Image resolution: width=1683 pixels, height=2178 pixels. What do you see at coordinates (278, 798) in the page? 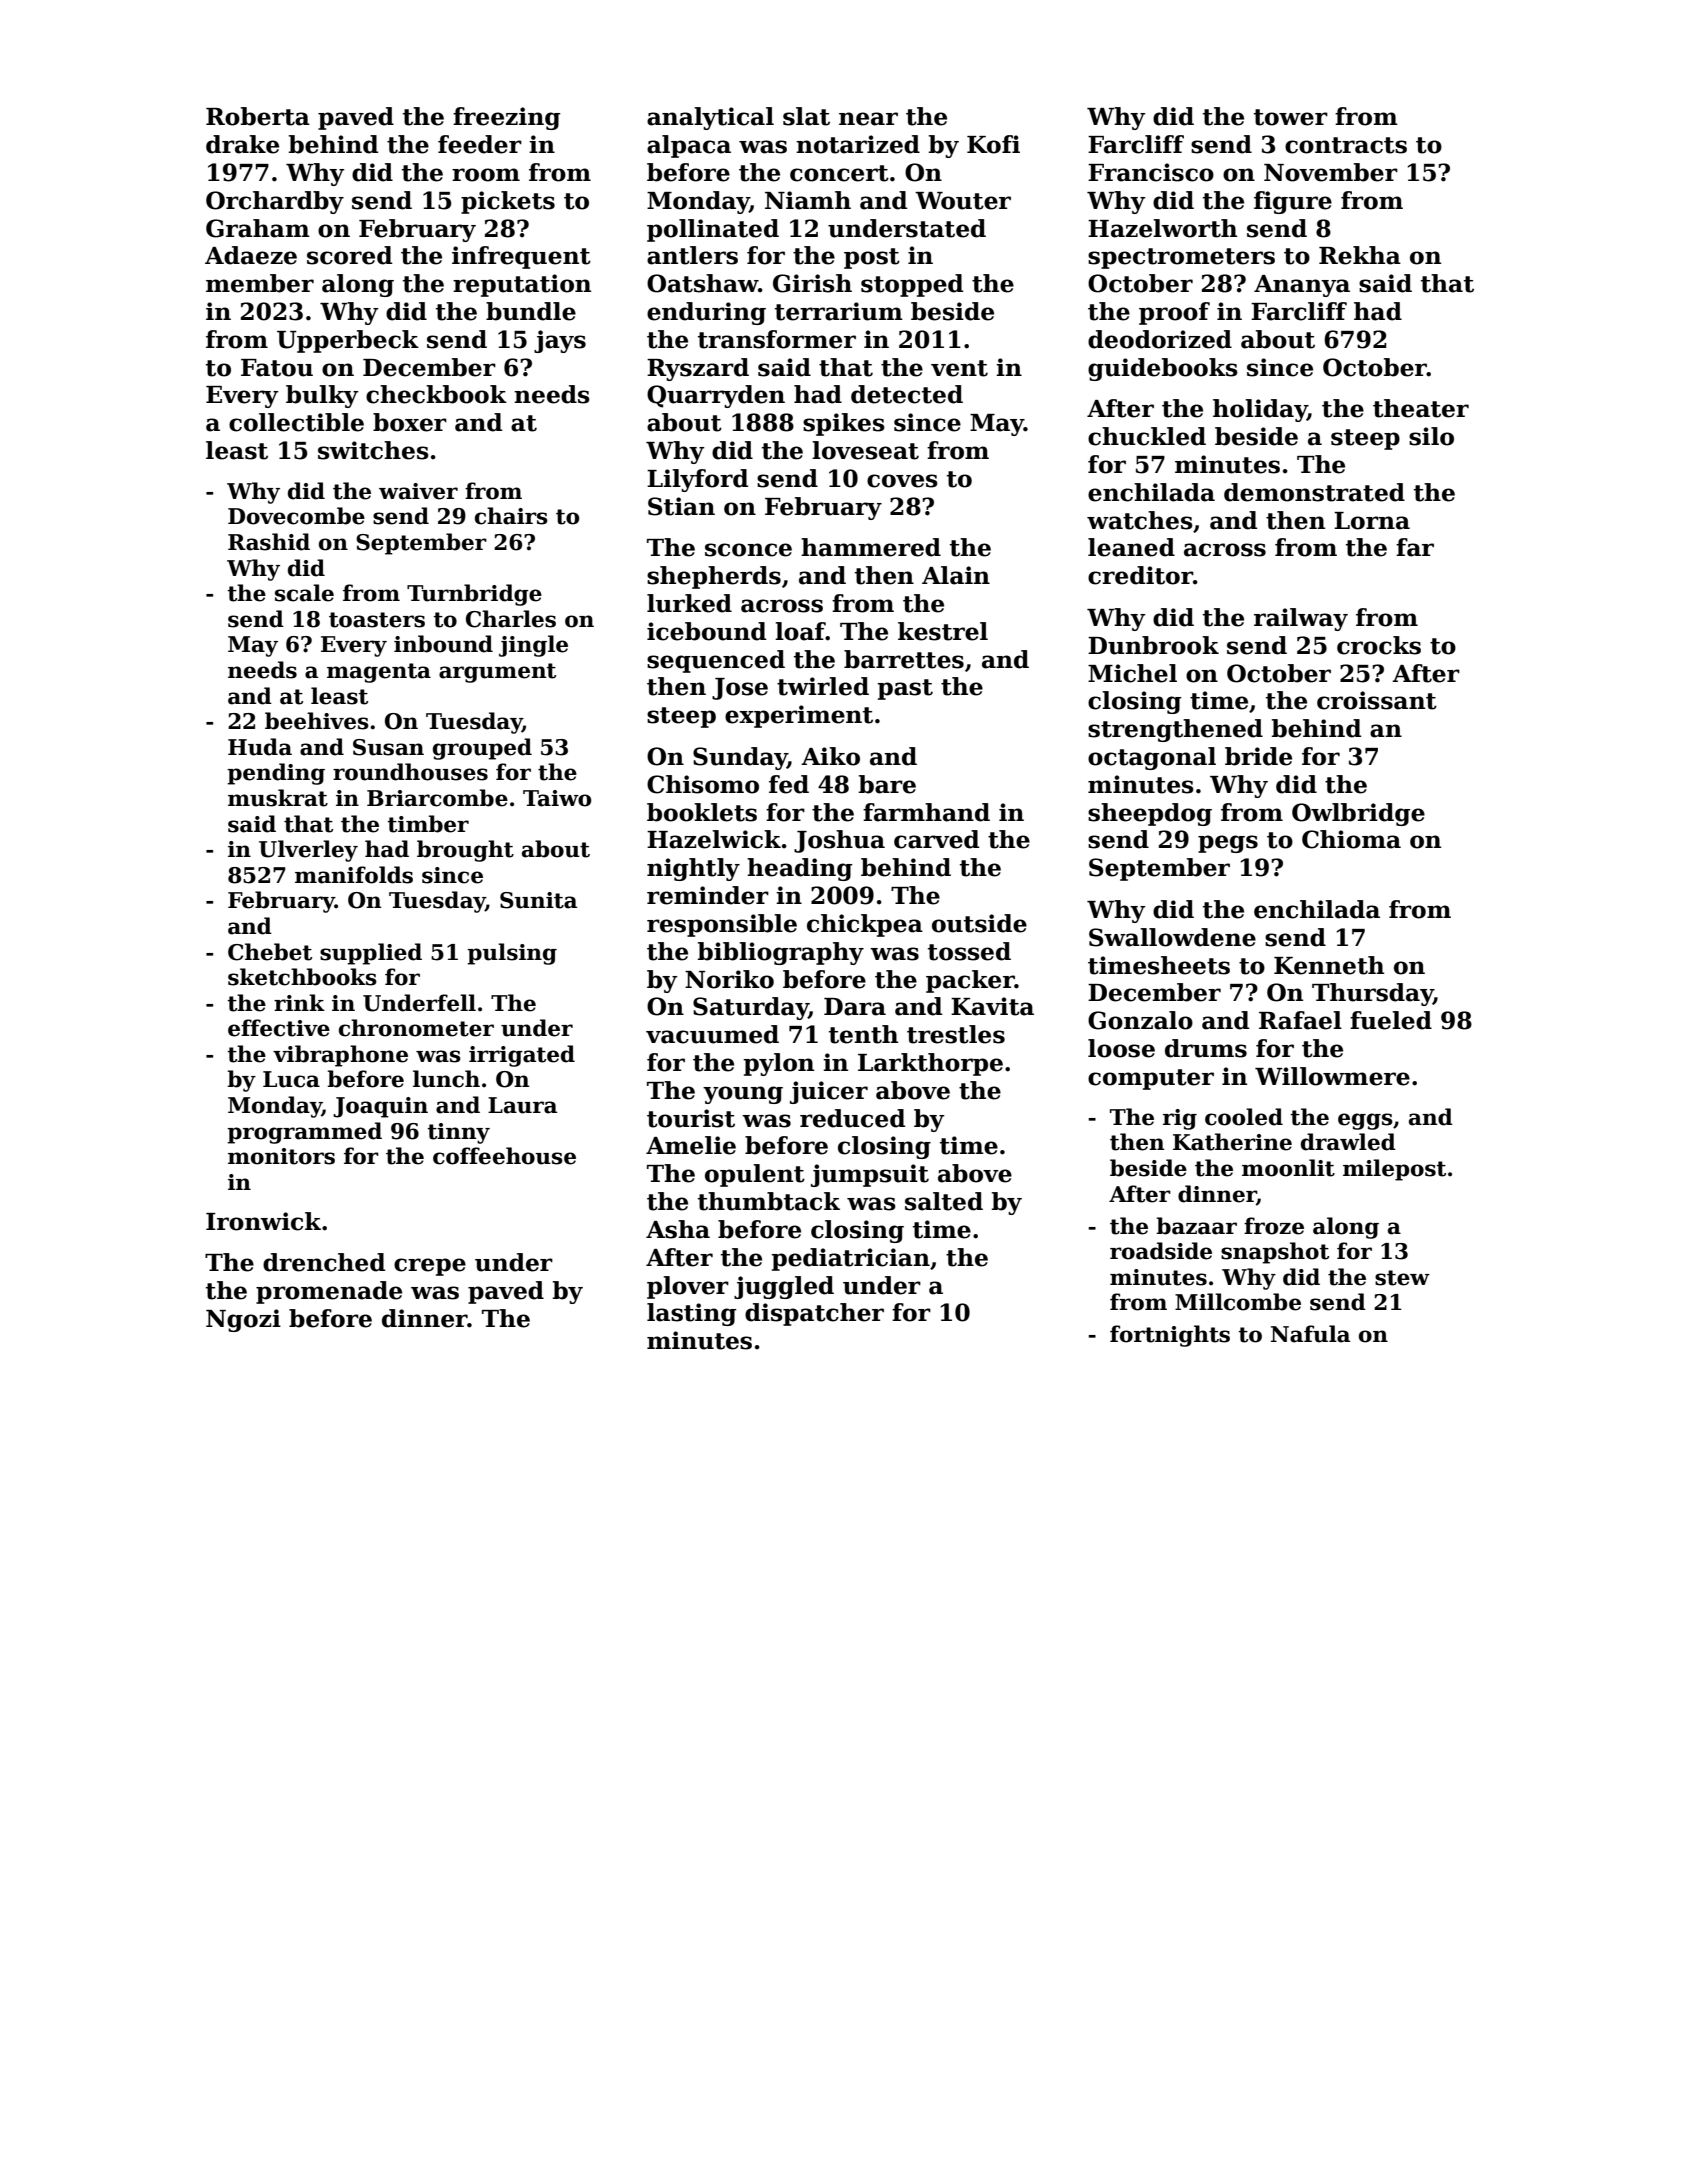
I see `muskrat` at bounding box center [278, 798].
